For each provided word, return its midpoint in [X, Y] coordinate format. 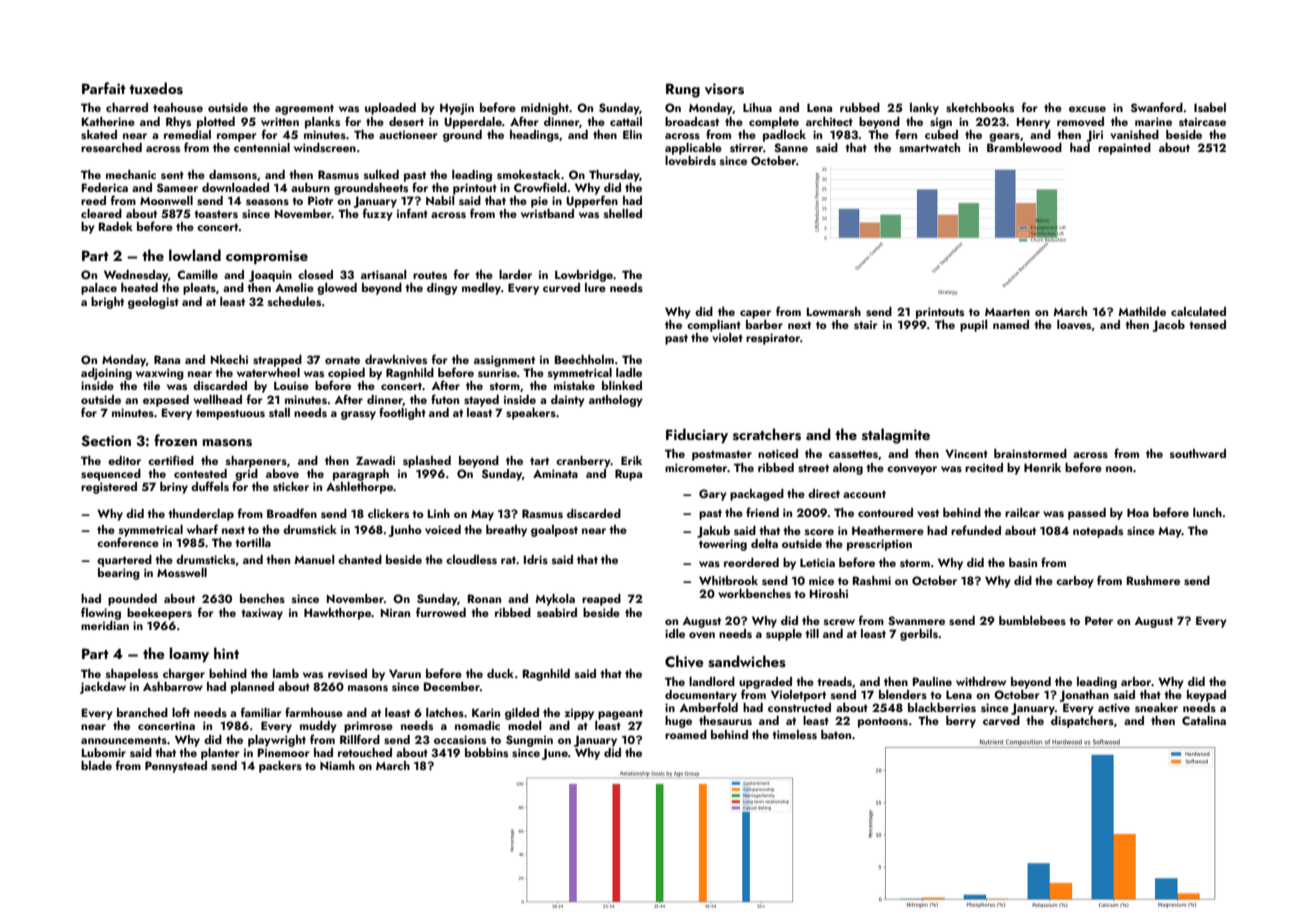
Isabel [1210, 107]
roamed [686, 734]
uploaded [390, 109]
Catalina [1204, 720]
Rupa [628, 475]
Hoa [1138, 512]
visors [724, 89]
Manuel [314, 559]
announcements [124, 740]
